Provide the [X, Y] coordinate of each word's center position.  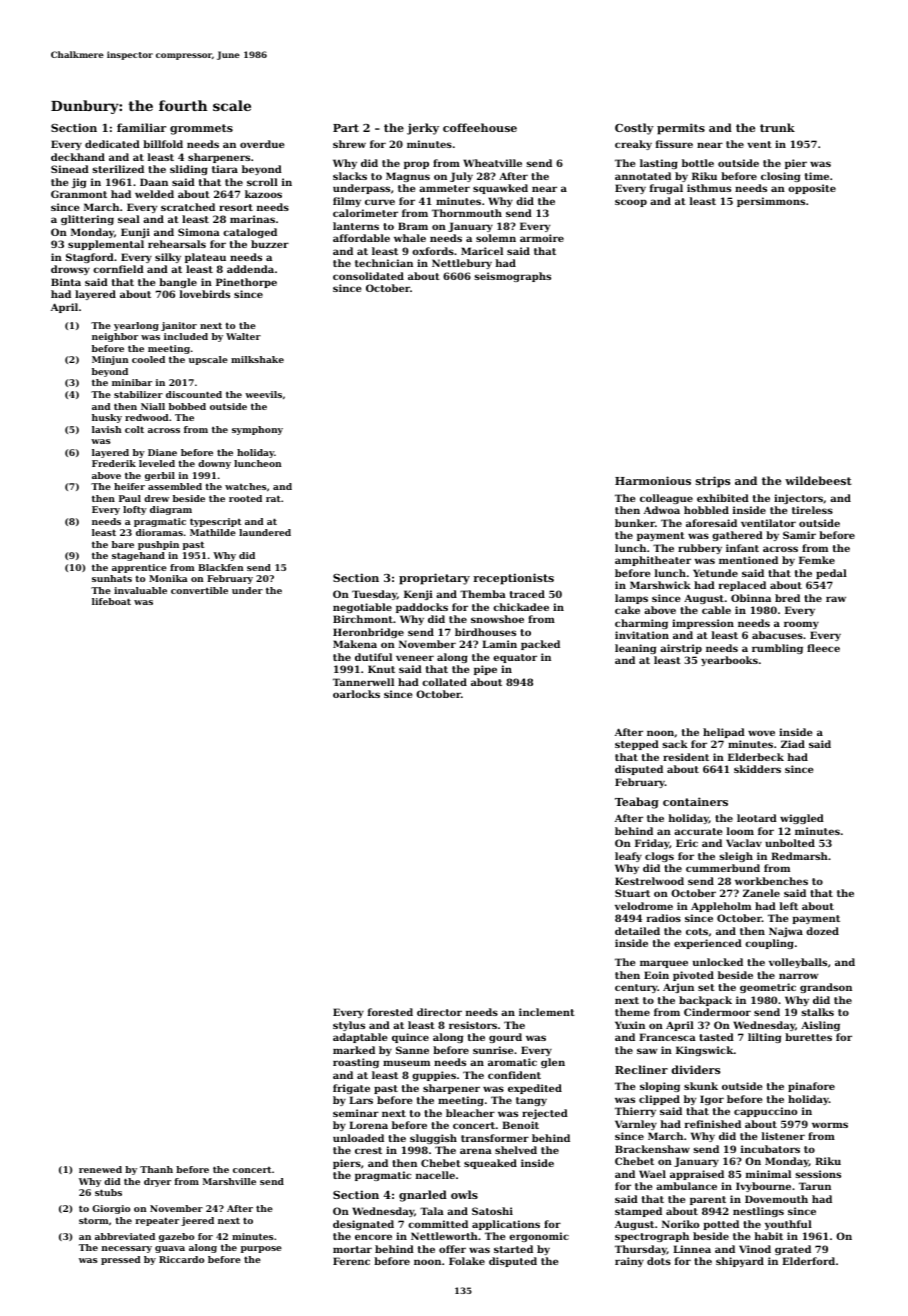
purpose [261, 1249]
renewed [100, 1169]
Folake [467, 1261]
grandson [826, 988]
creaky [633, 145]
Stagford [90, 258]
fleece [823, 648]
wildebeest [818, 480]
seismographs [512, 277]
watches [246, 486]
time [817, 176]
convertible [199, 590]
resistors [473, 1025]
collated [444, 682]
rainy [629, 1262]
